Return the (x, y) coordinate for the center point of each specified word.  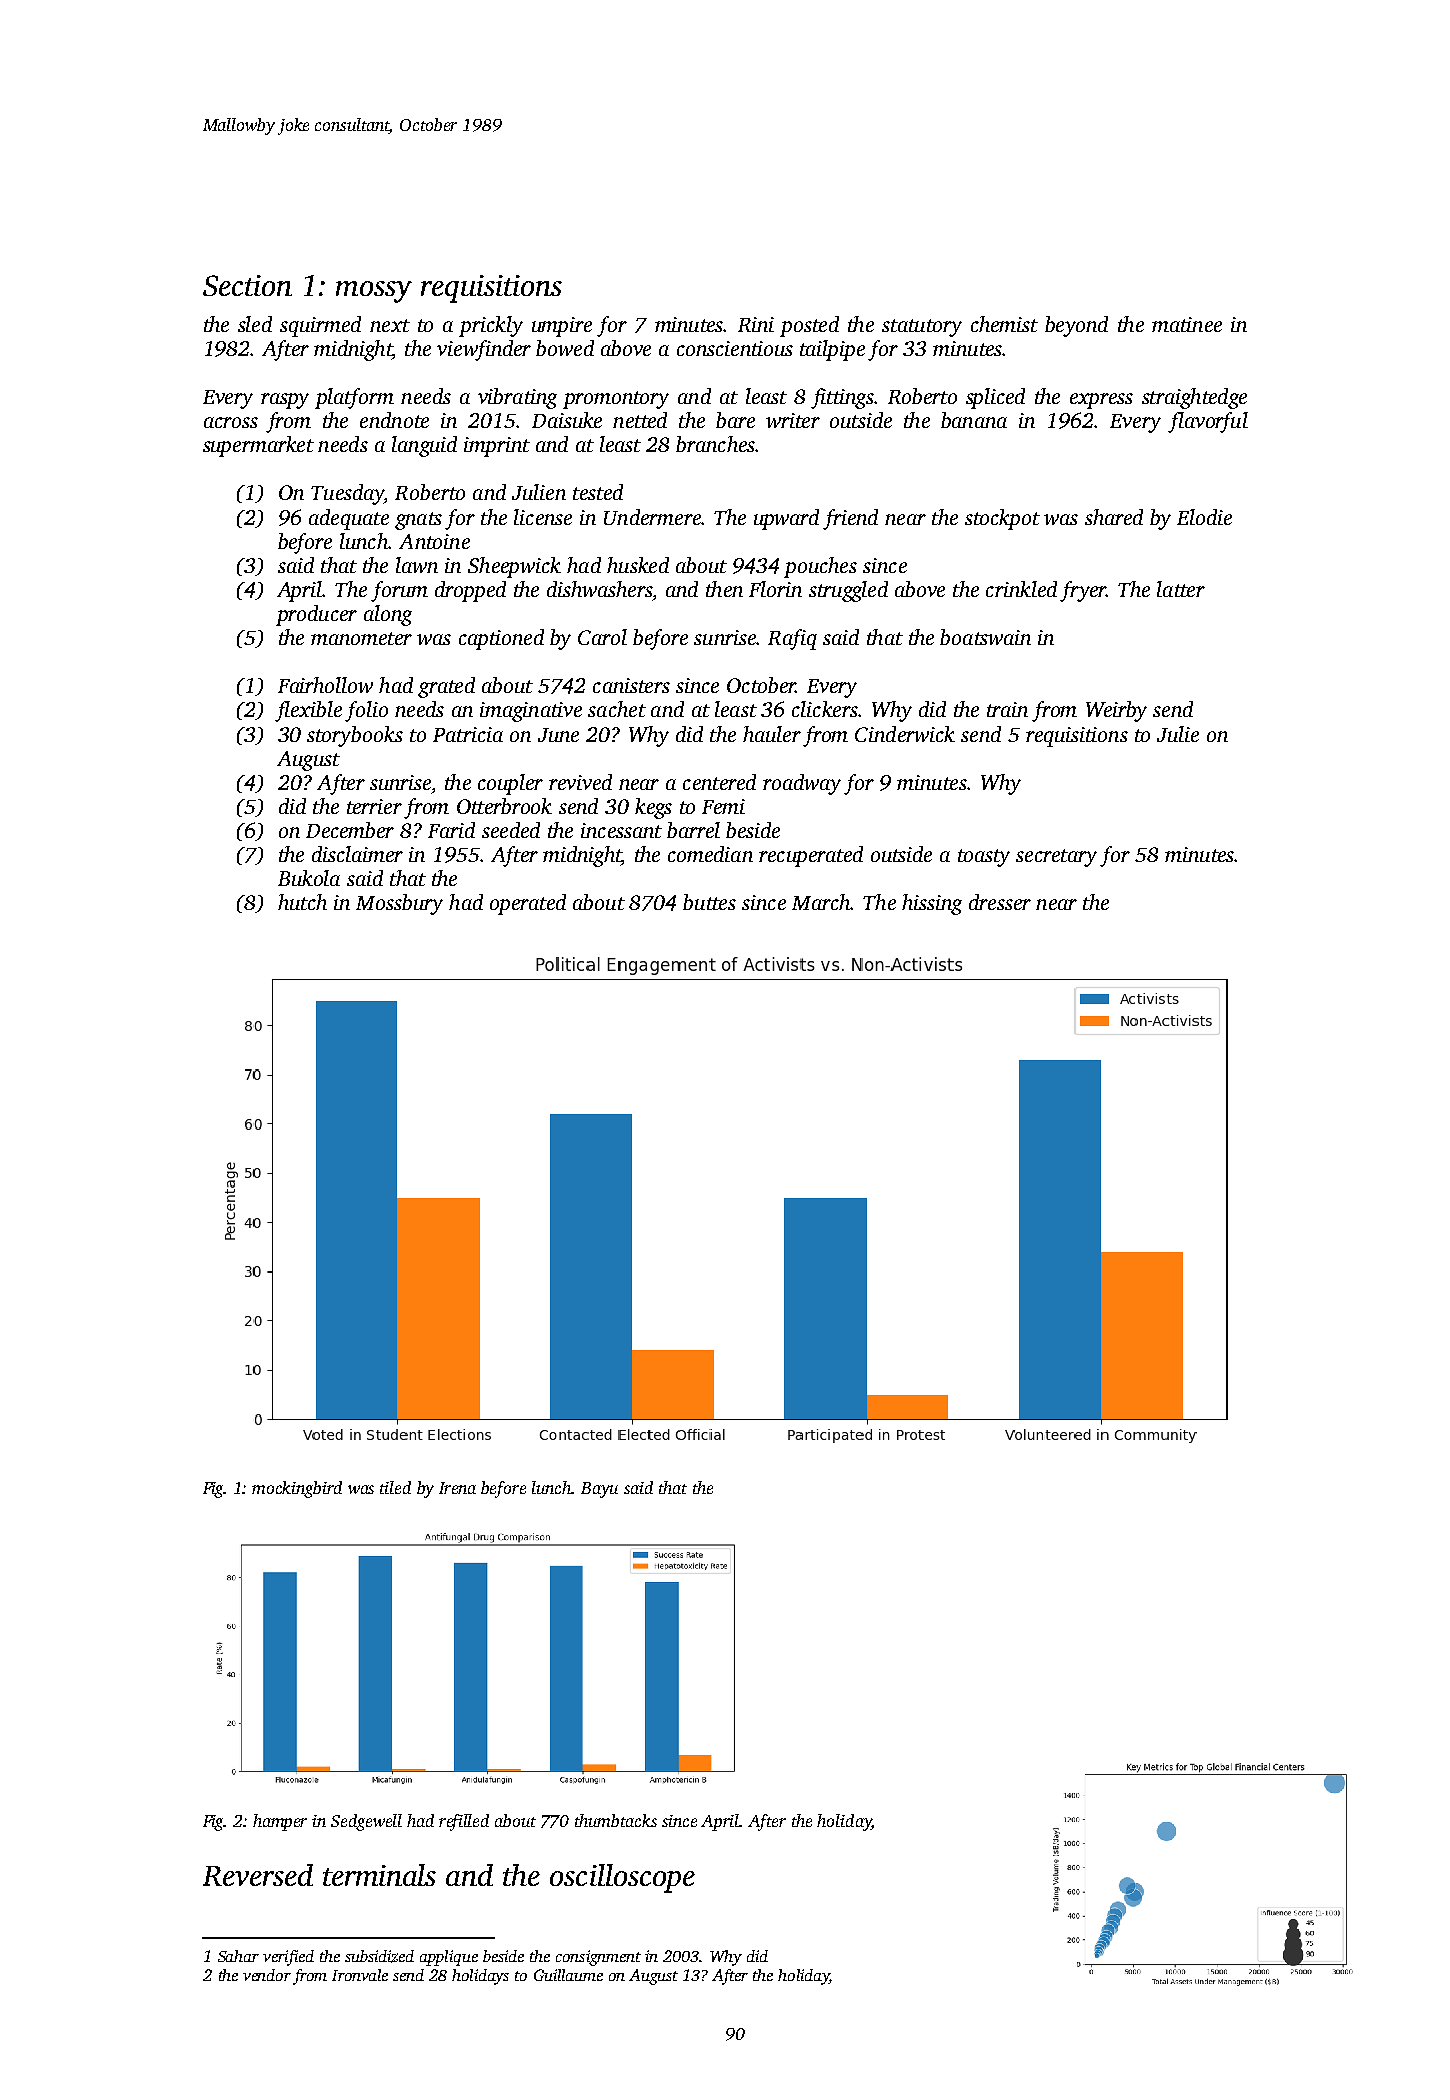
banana (974, 420)
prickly (491, 326)
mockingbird (297, 1489)
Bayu (599, 1490)
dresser (1000, 902)
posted (809, 326)
